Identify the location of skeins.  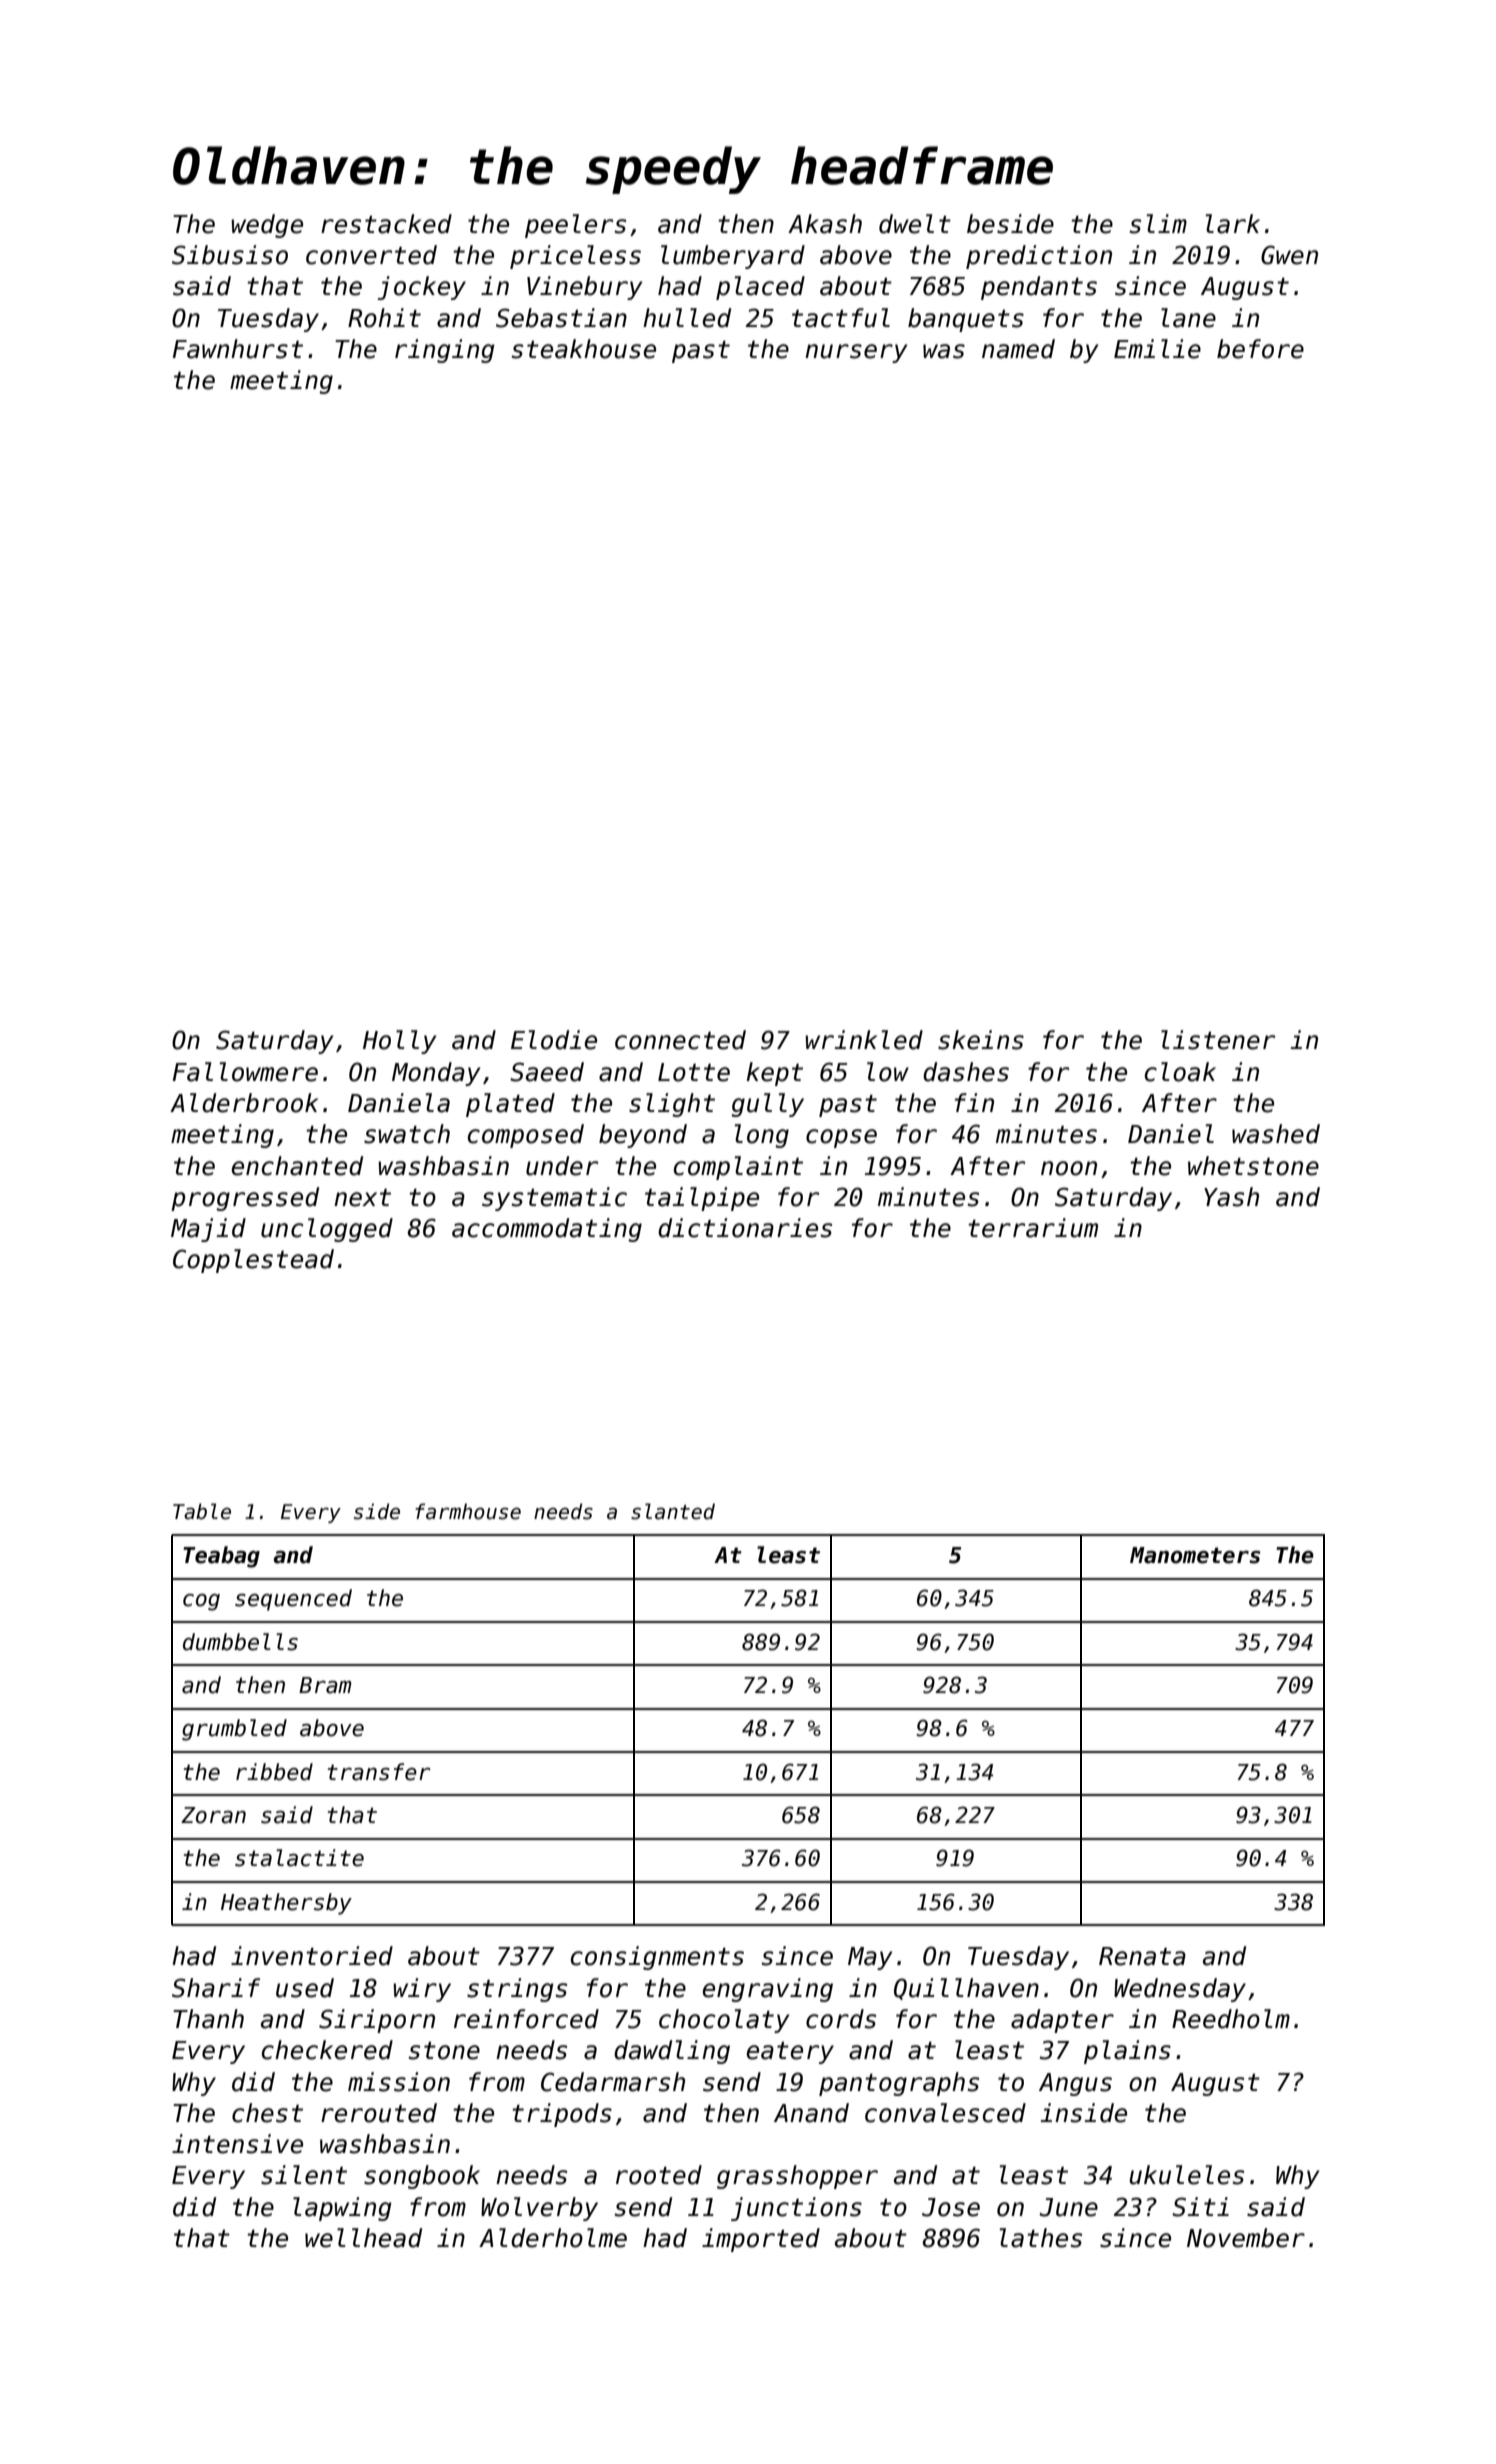
(981, 1040).
